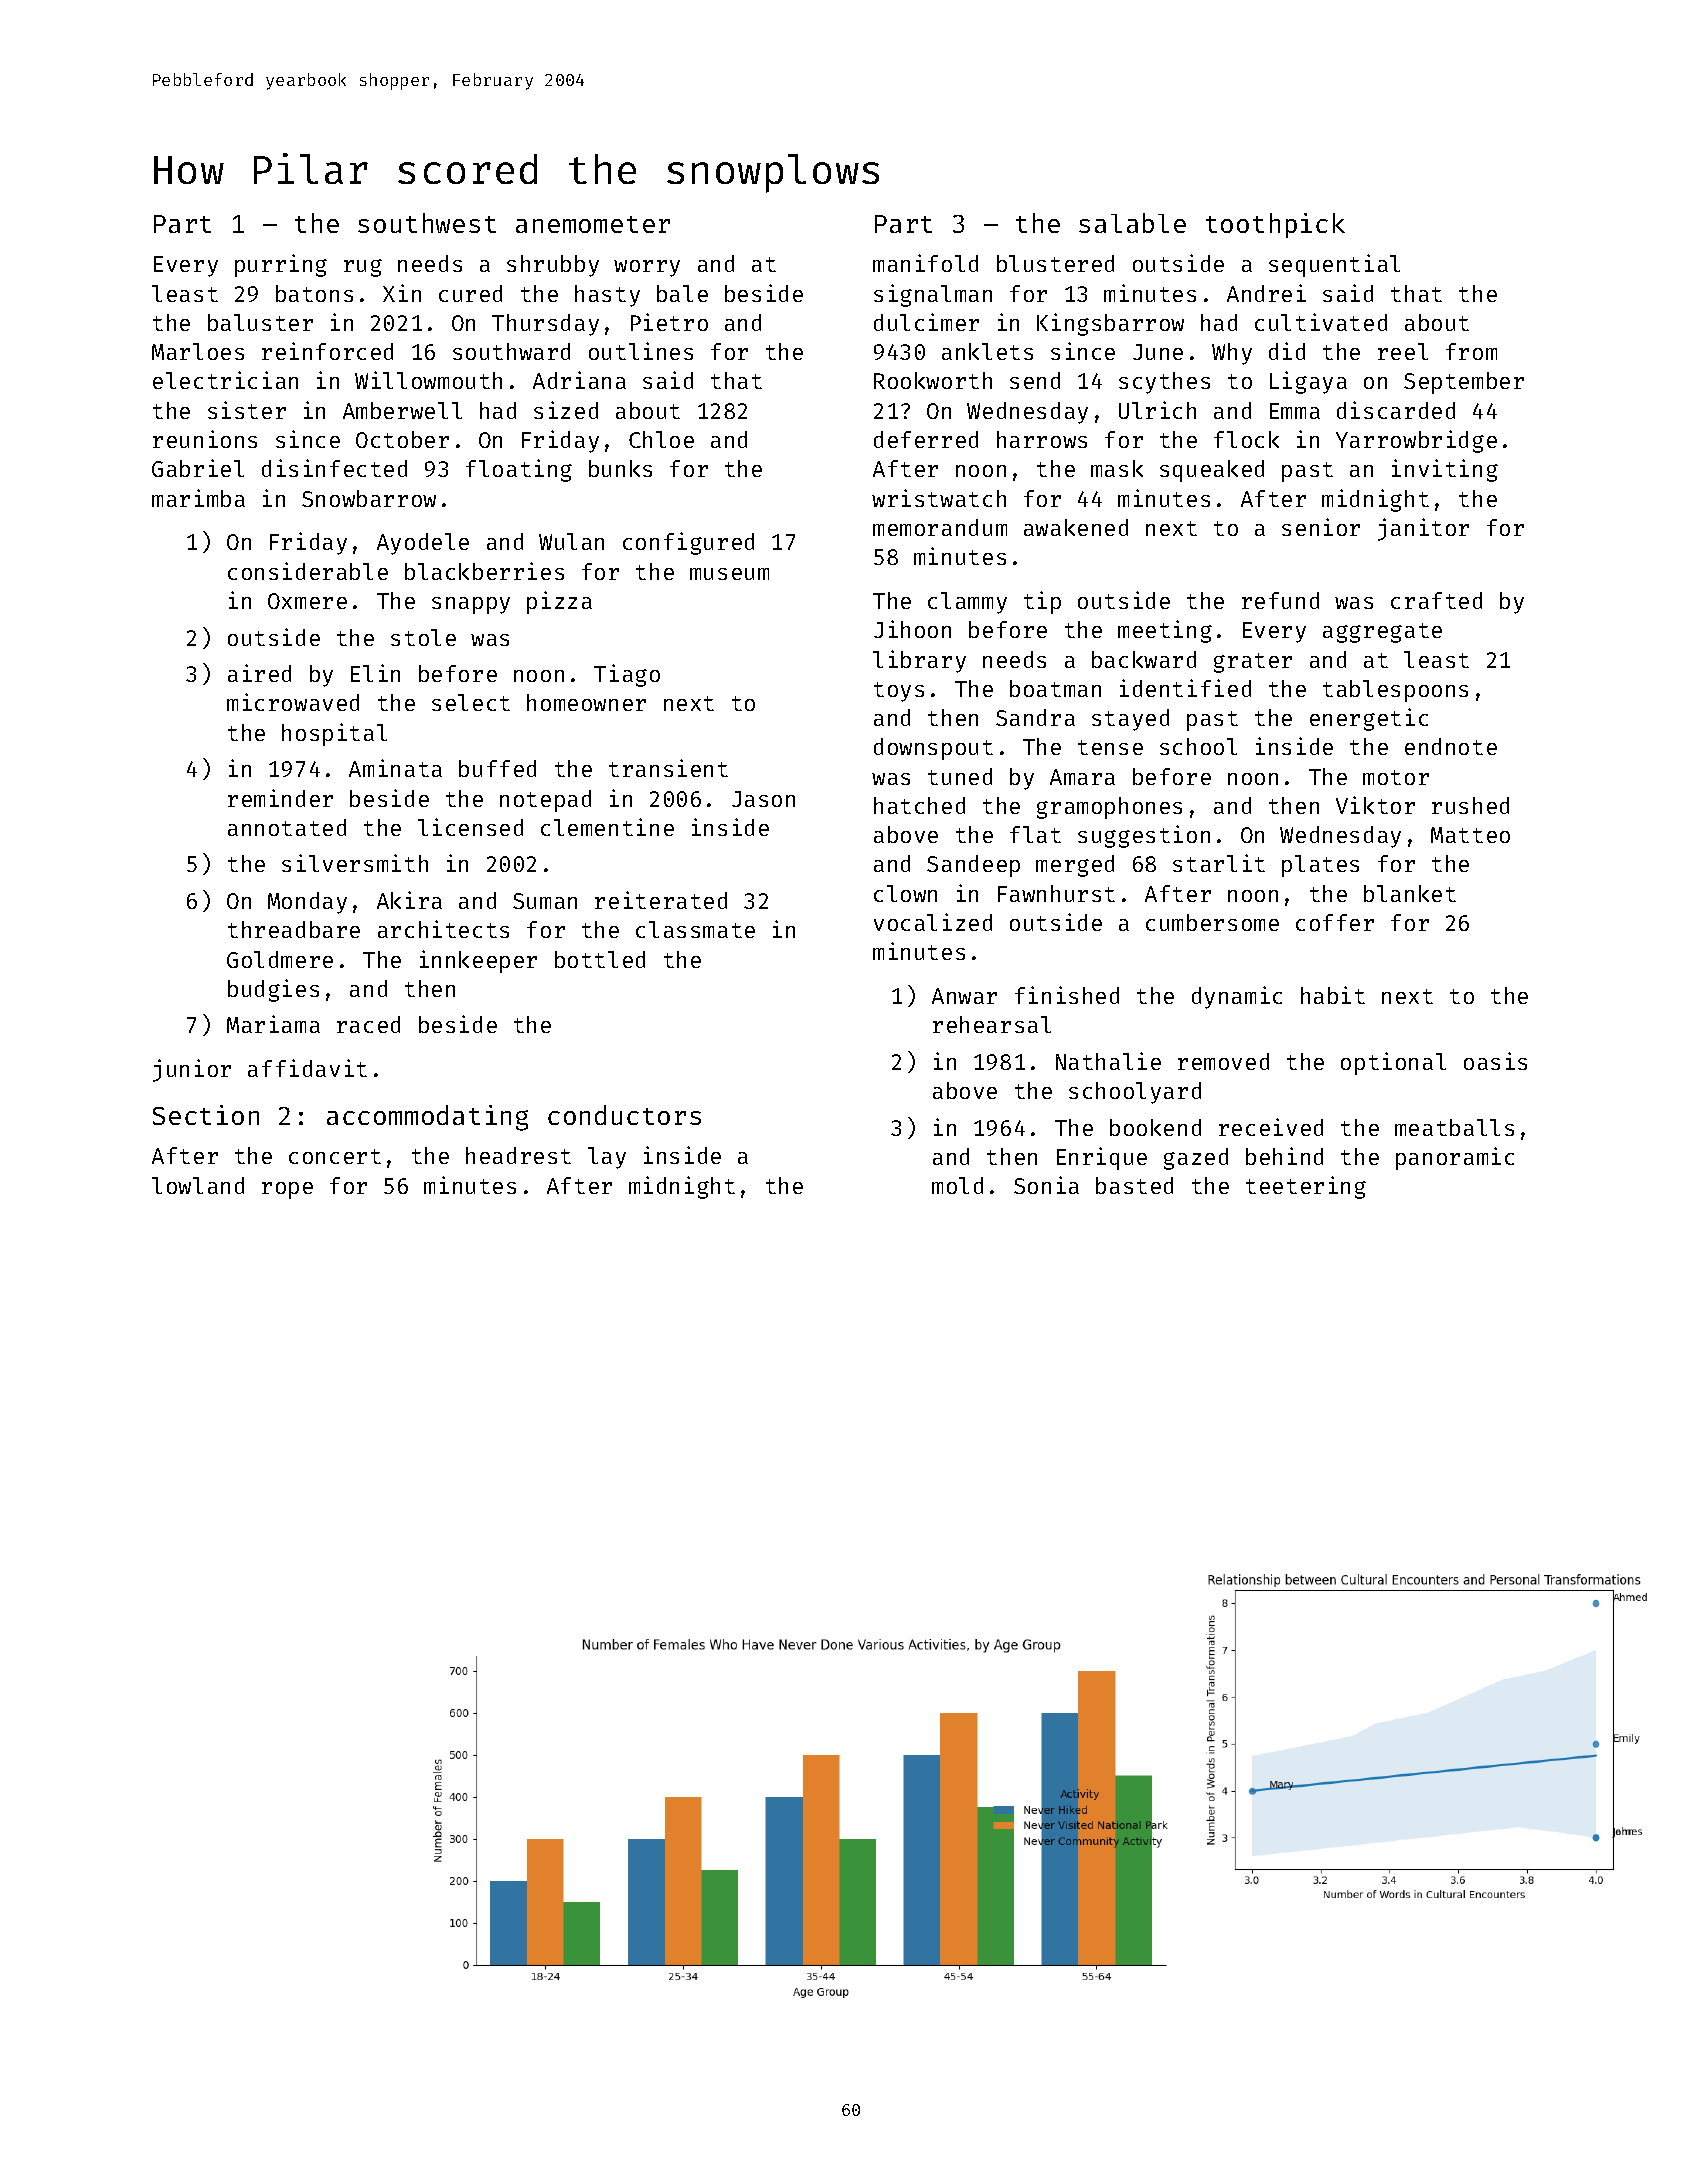  I want to click on wristwatch, so click(939, 498).
